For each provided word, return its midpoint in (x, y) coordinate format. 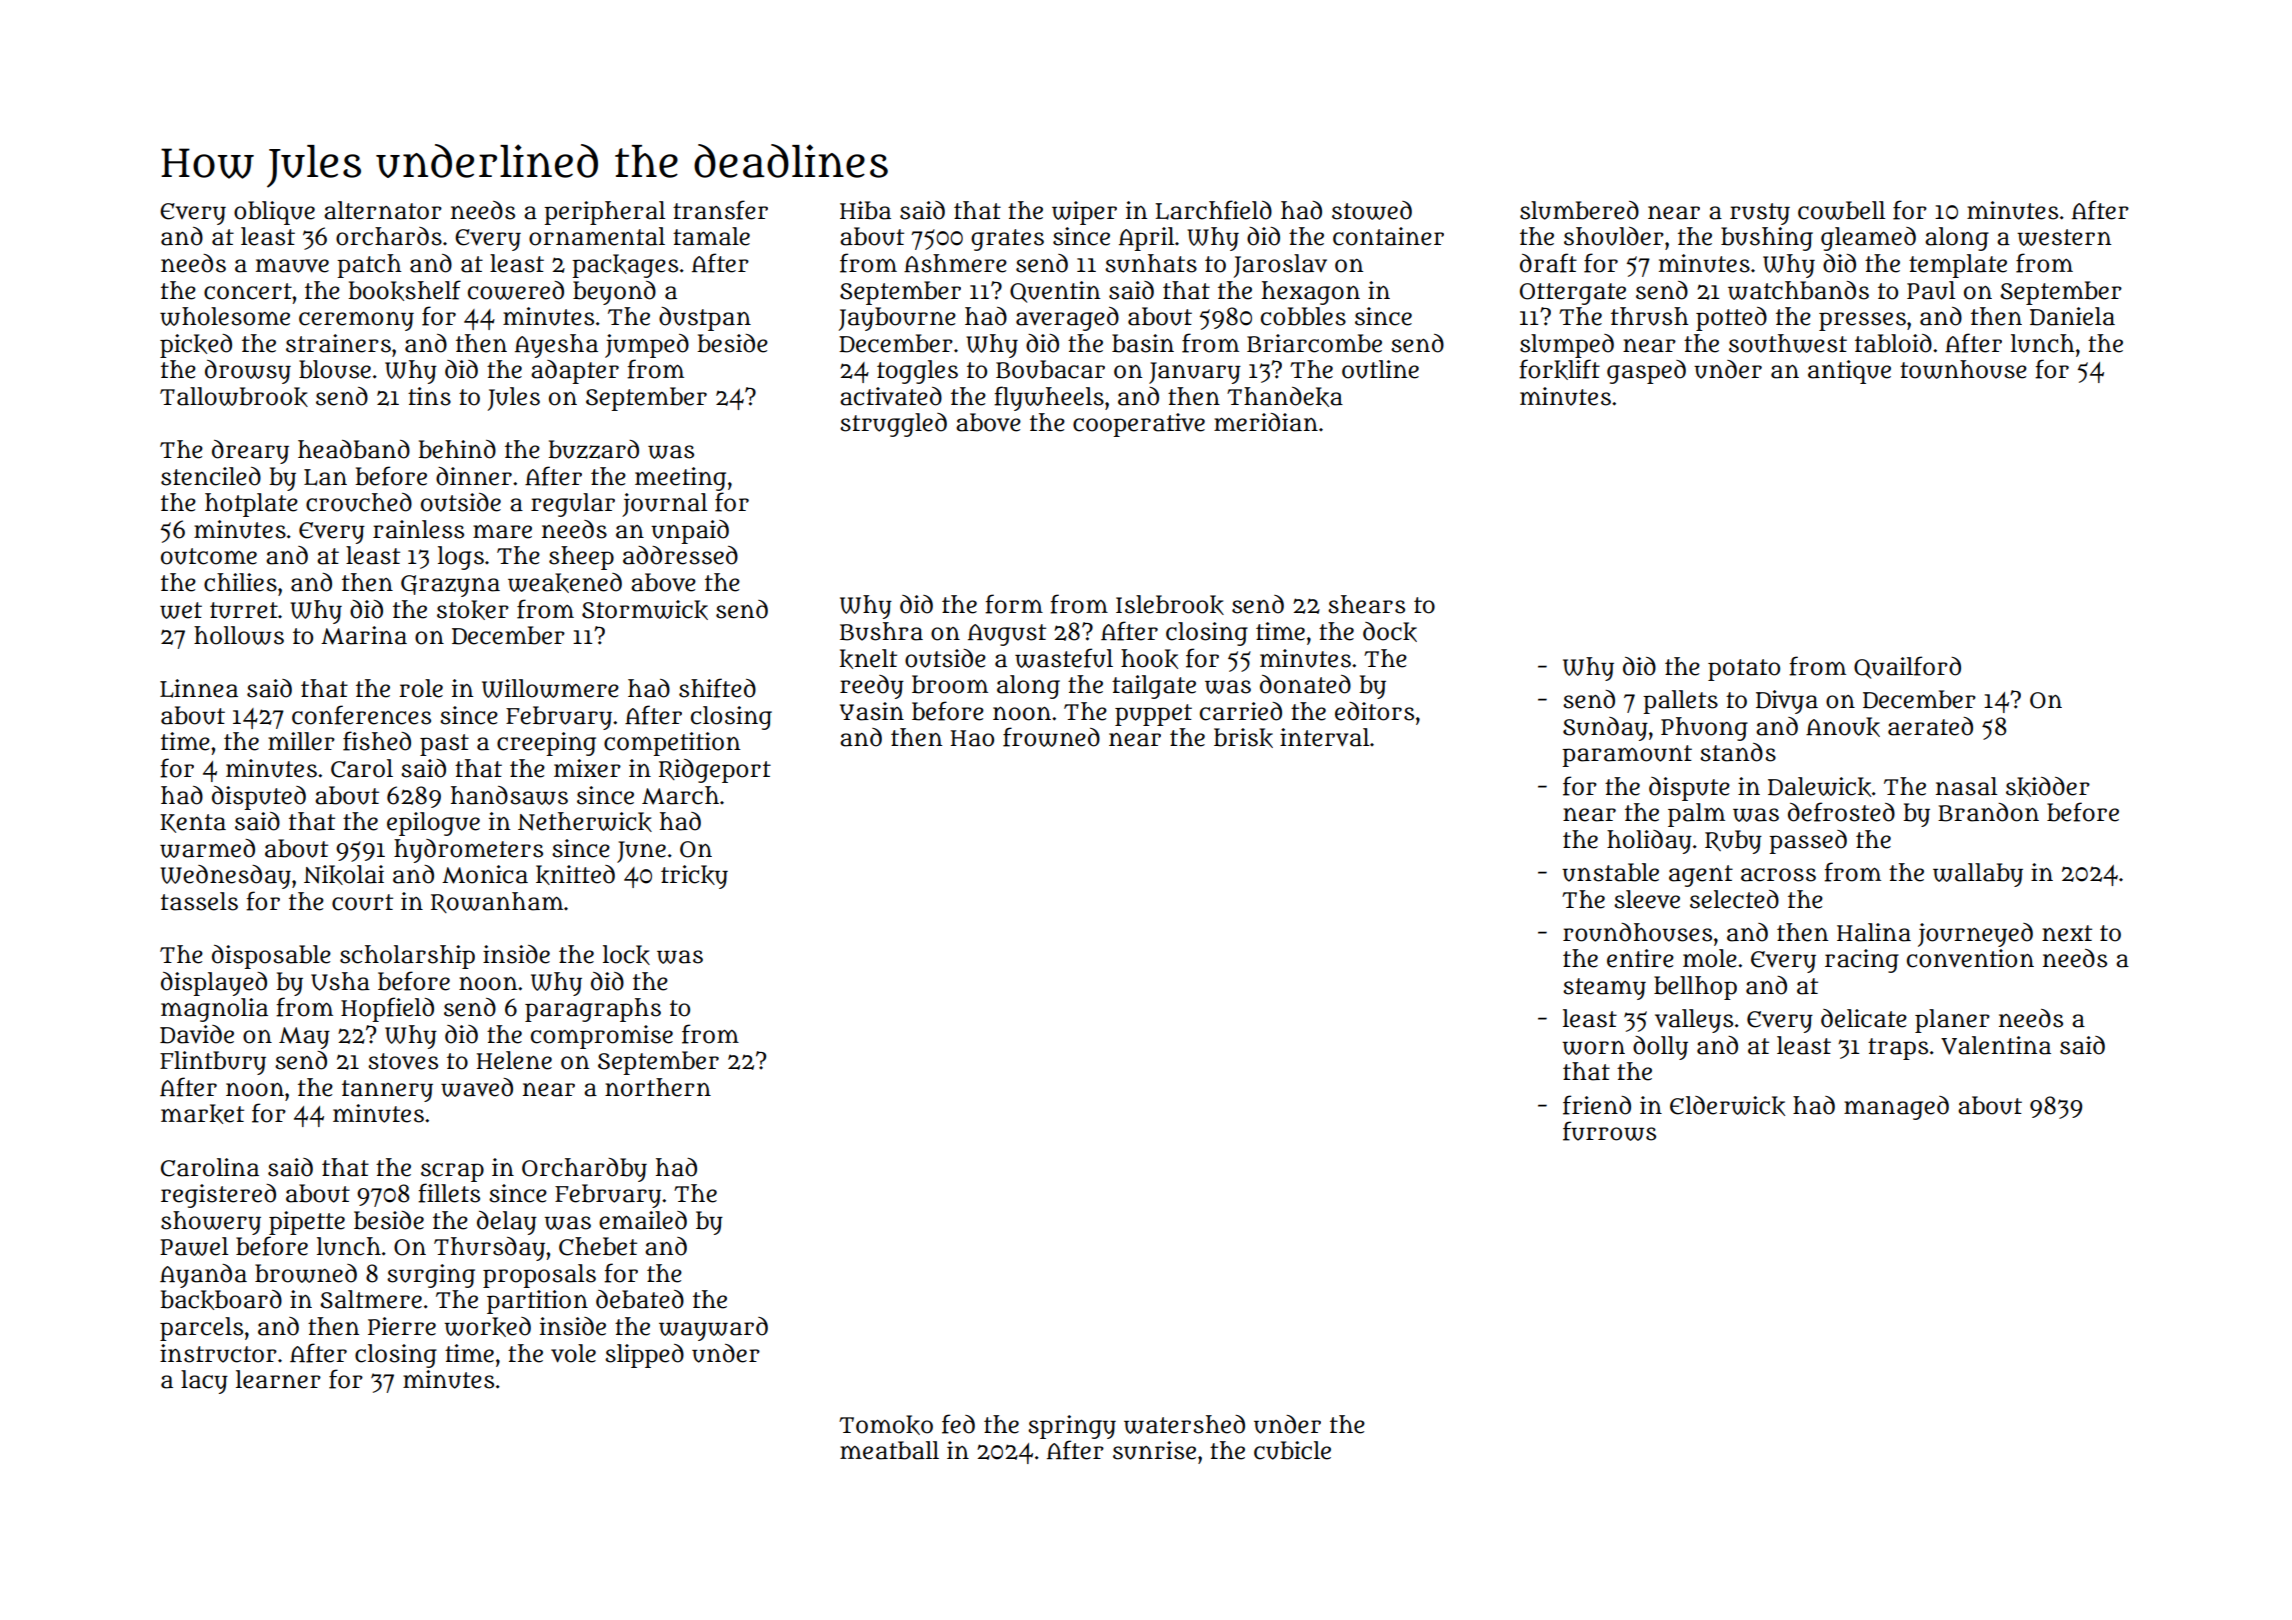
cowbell (1841, 210)
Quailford (1907, 667)
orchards (389, 236)
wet (181, 610)
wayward (713, 1329)
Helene (514, 1060)
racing (1862, 961)
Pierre (402, 1326)
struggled (893, 425)
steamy (1604, 989)
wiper (1084, 213)
